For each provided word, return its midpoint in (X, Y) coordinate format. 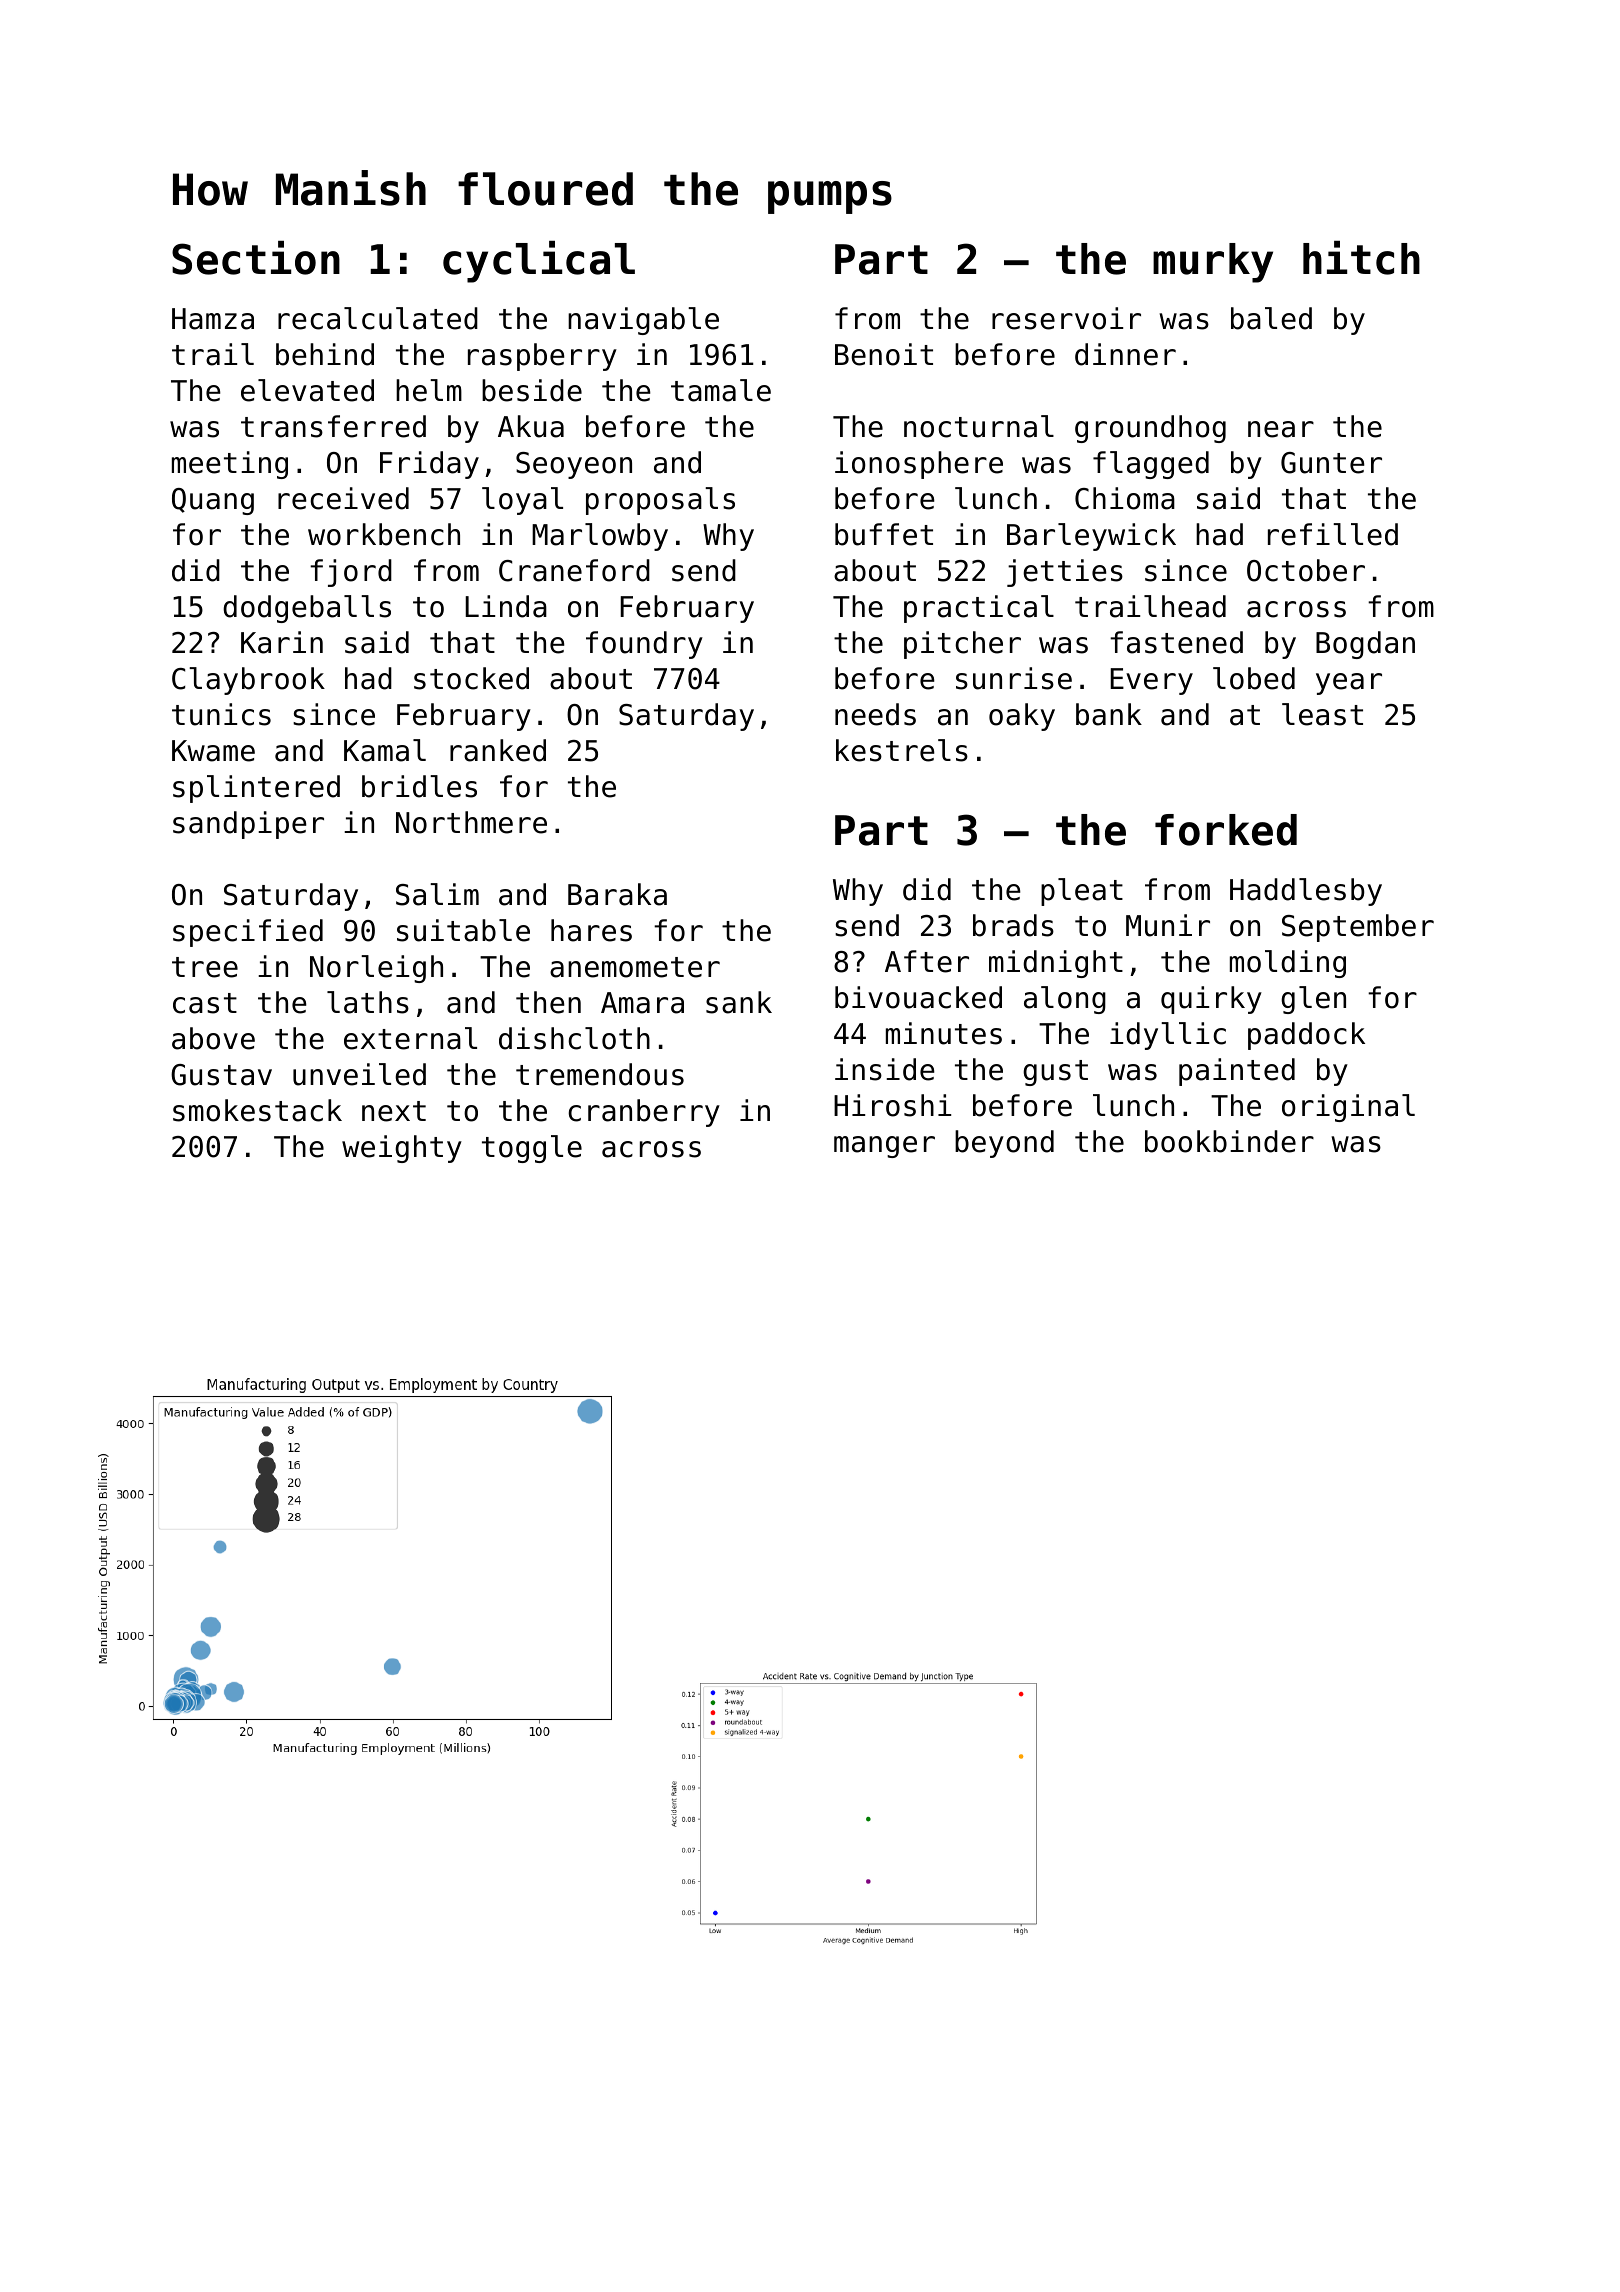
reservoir (1066, 318)
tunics (221, 714)
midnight (1056, 964)
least (1322, 714)
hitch (1361, 258)
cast (205, 1003)
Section (256, 258)
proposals (660, 501)
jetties (1065, 573)
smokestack (257, 1110)
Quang (213, 501)
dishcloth (574, 1038)
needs (875, 714)
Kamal (385, 750)
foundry (644, 645)
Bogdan (1365, 645)
